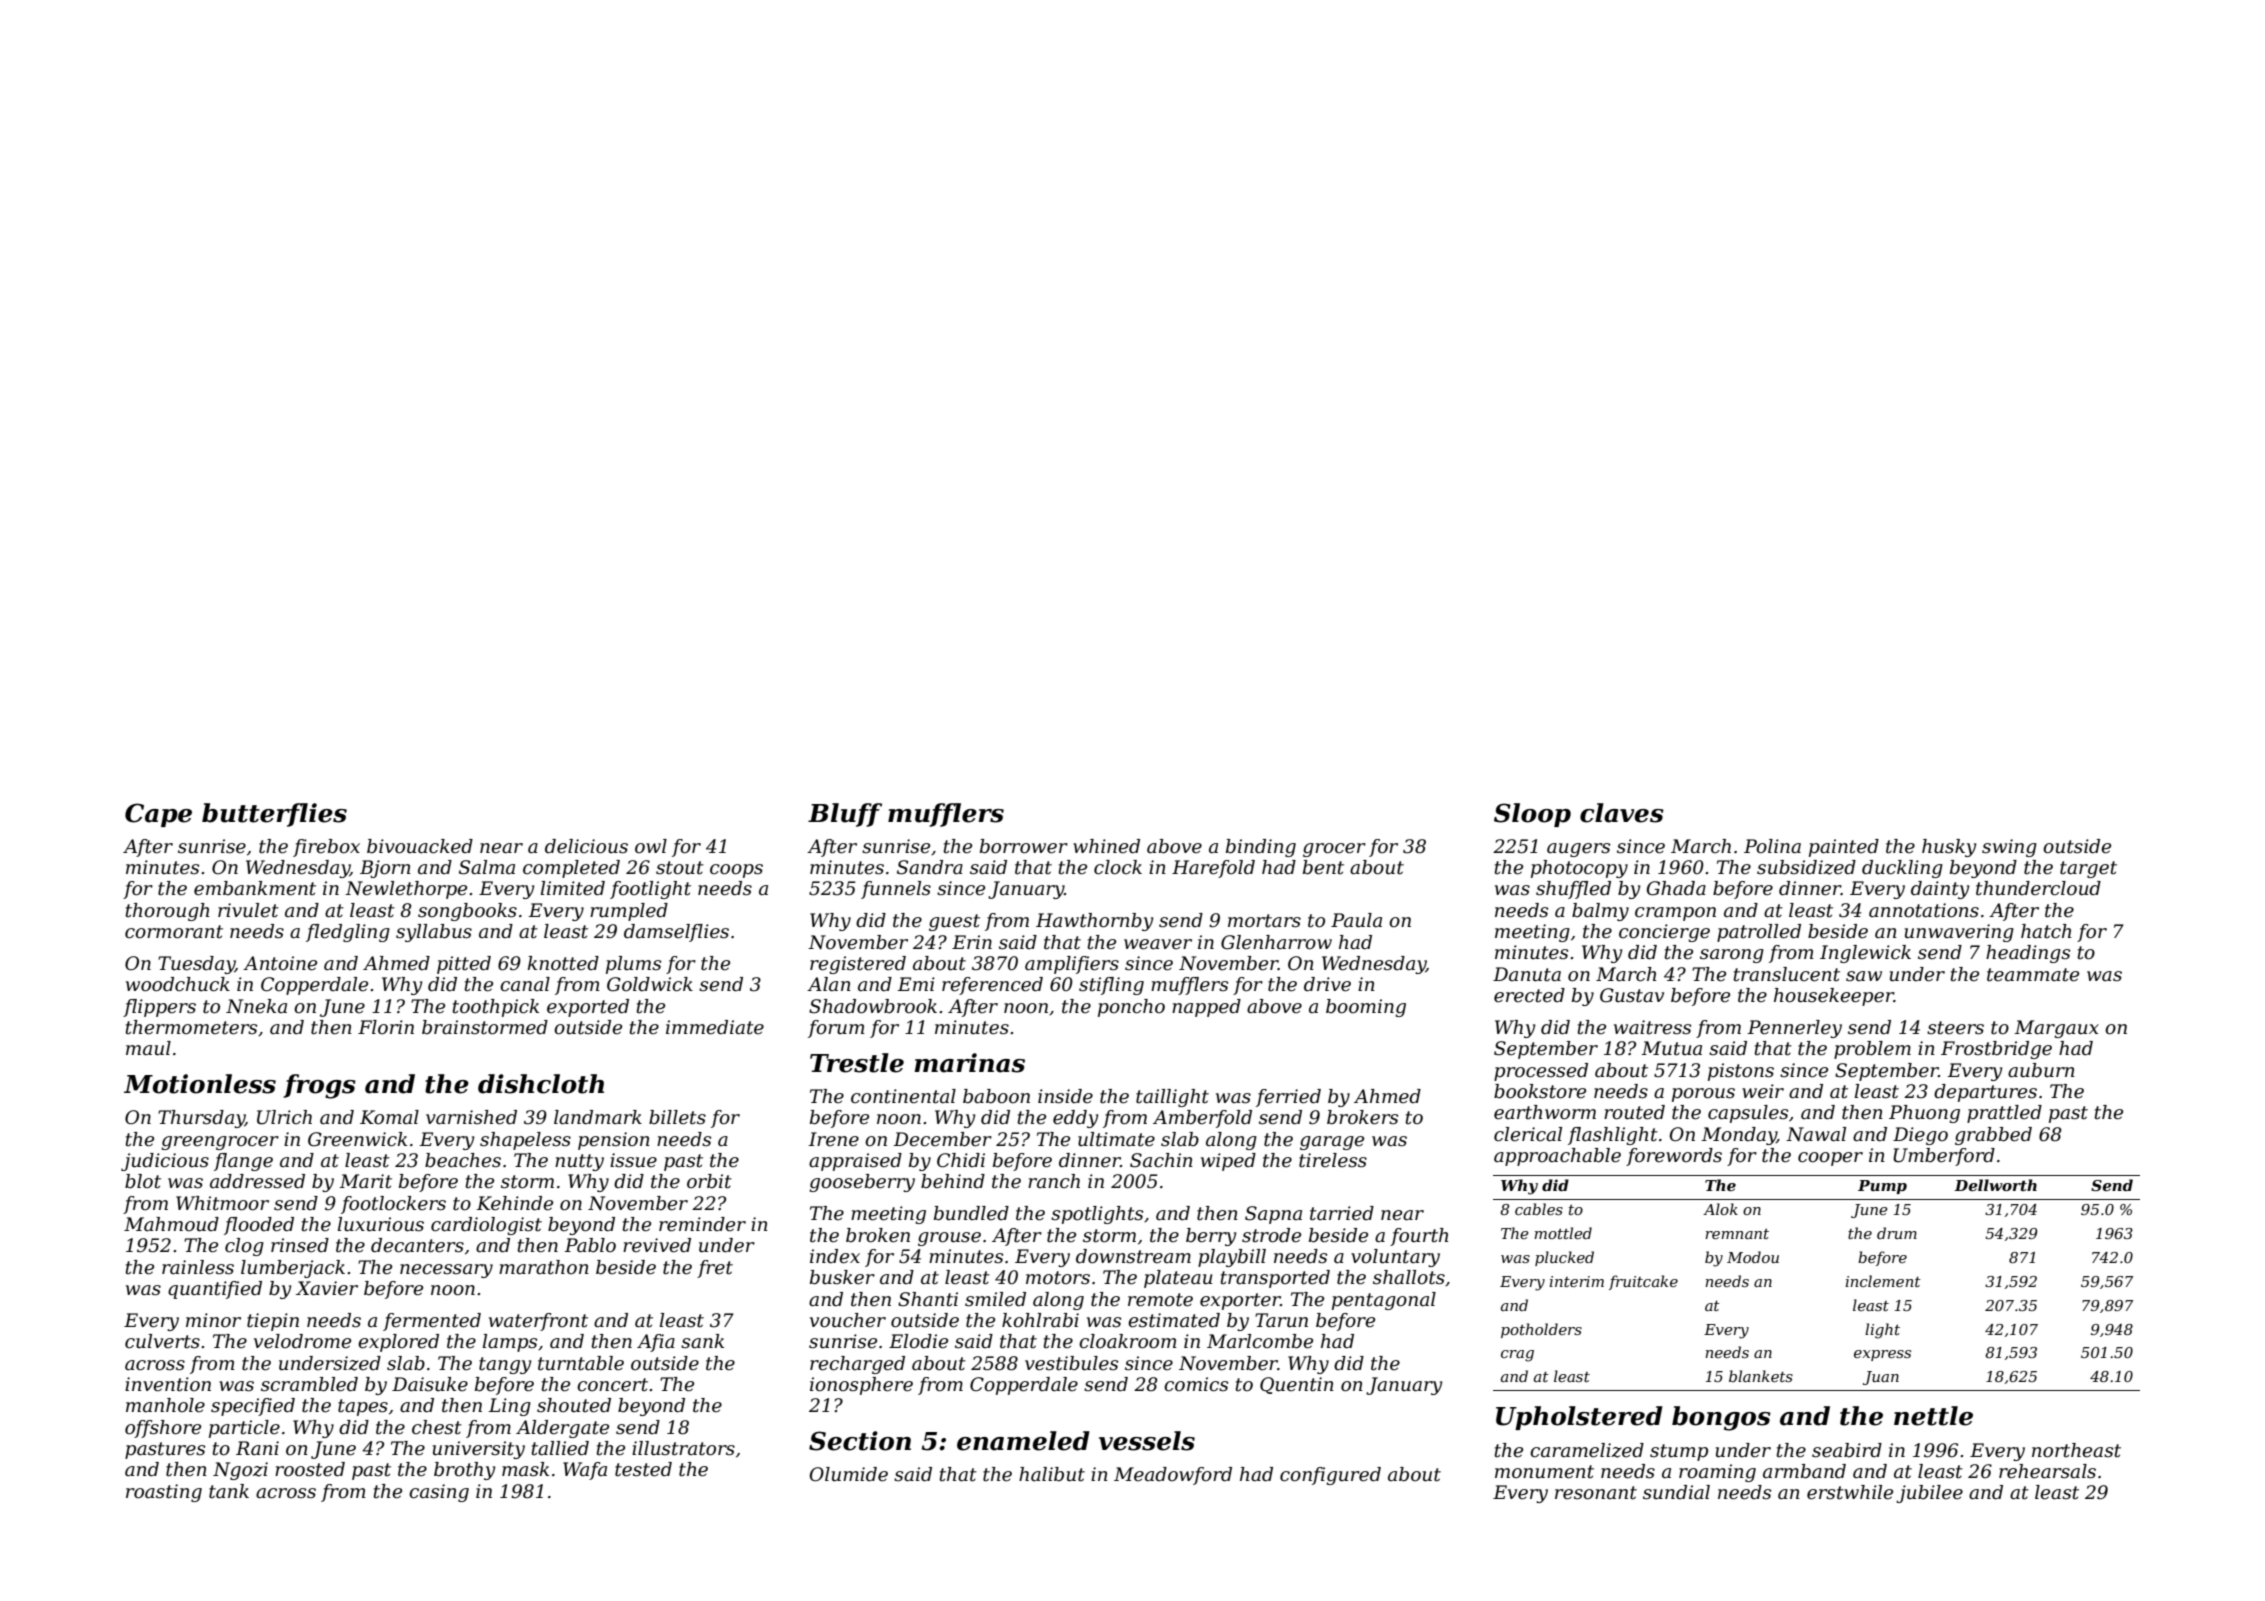  I want to click on syllabus, so click(434, 933).
